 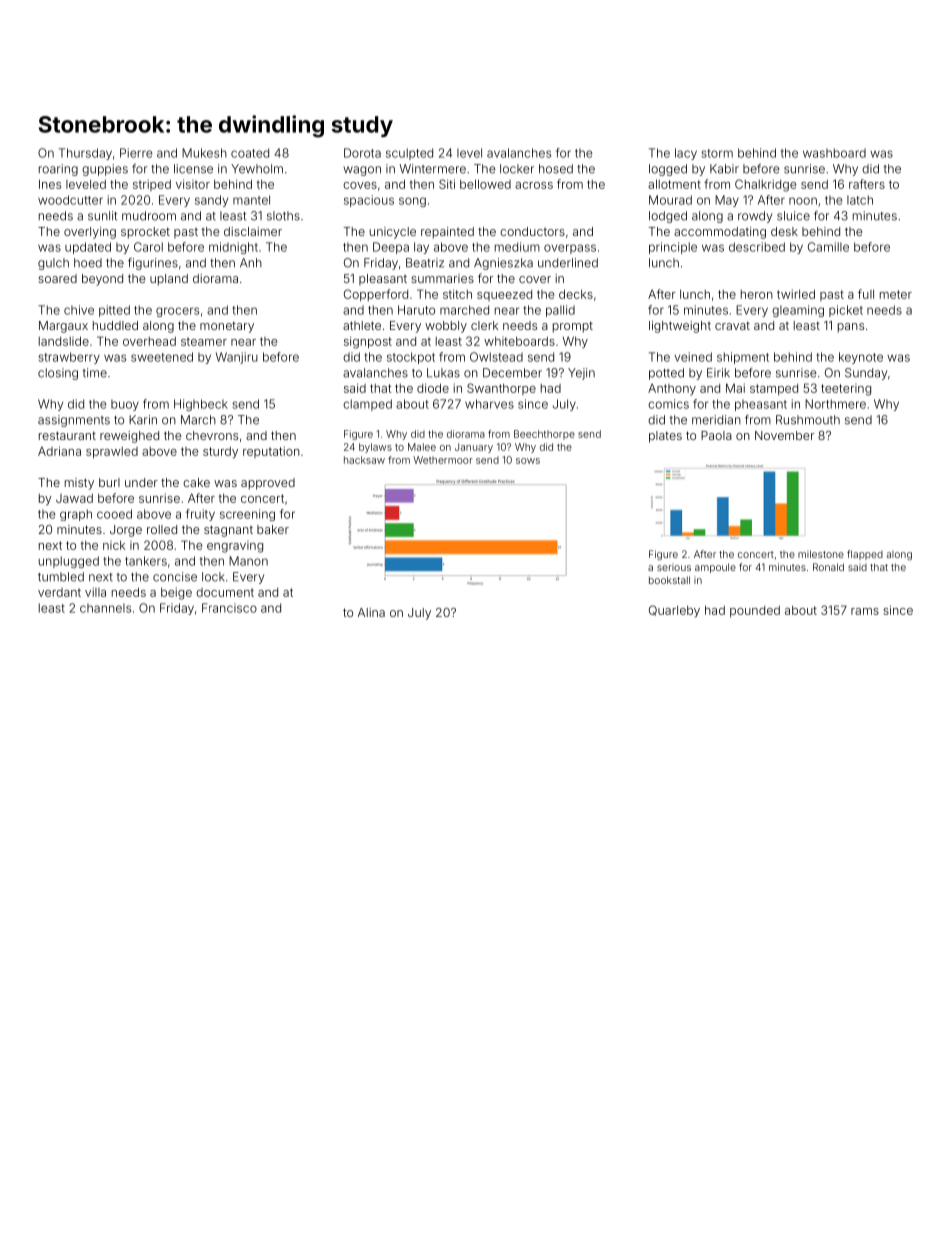 I want to click on comics, so click(x=668, y=404).
